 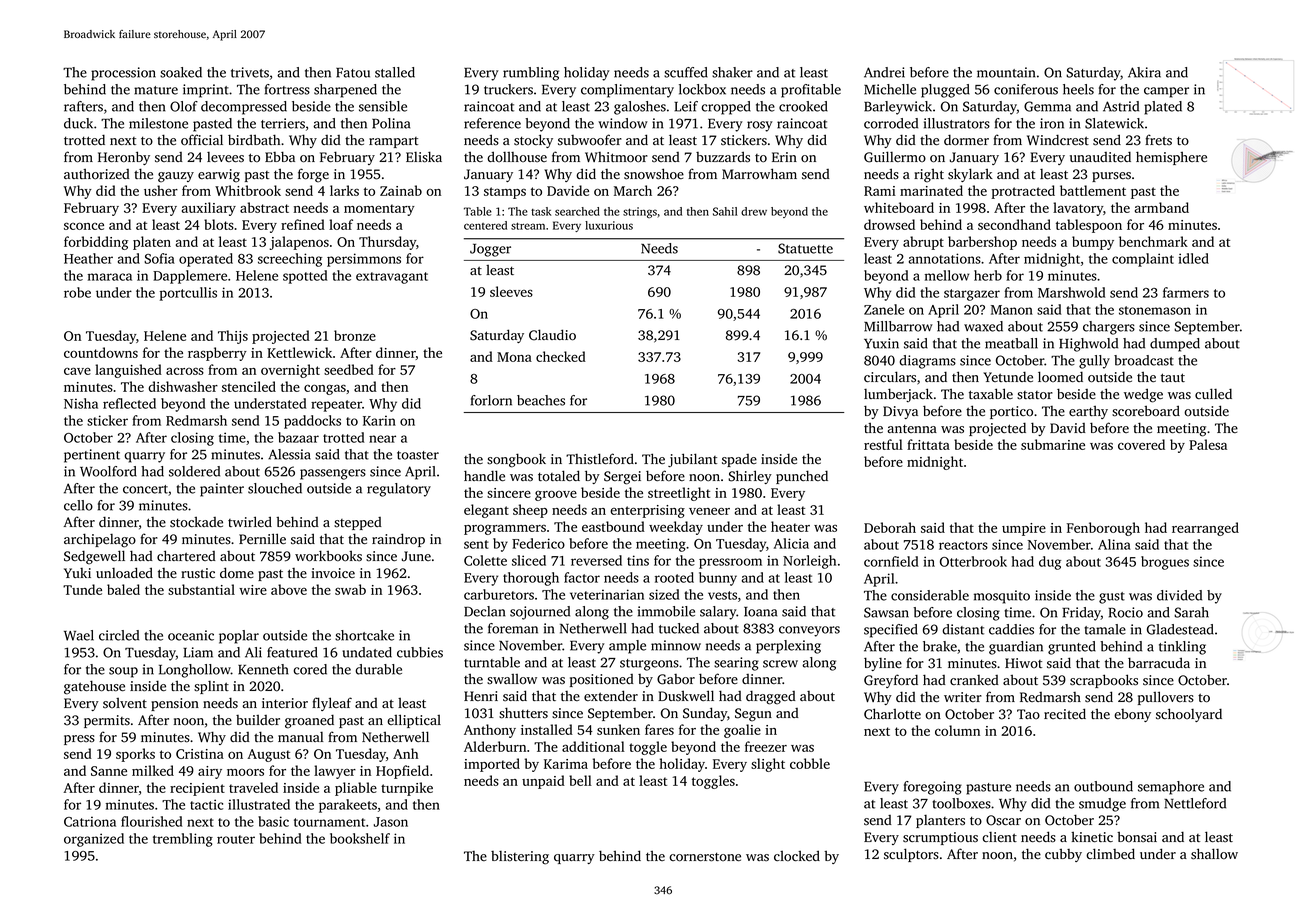 I want to click on plated, so click(x=1163, y=108).
